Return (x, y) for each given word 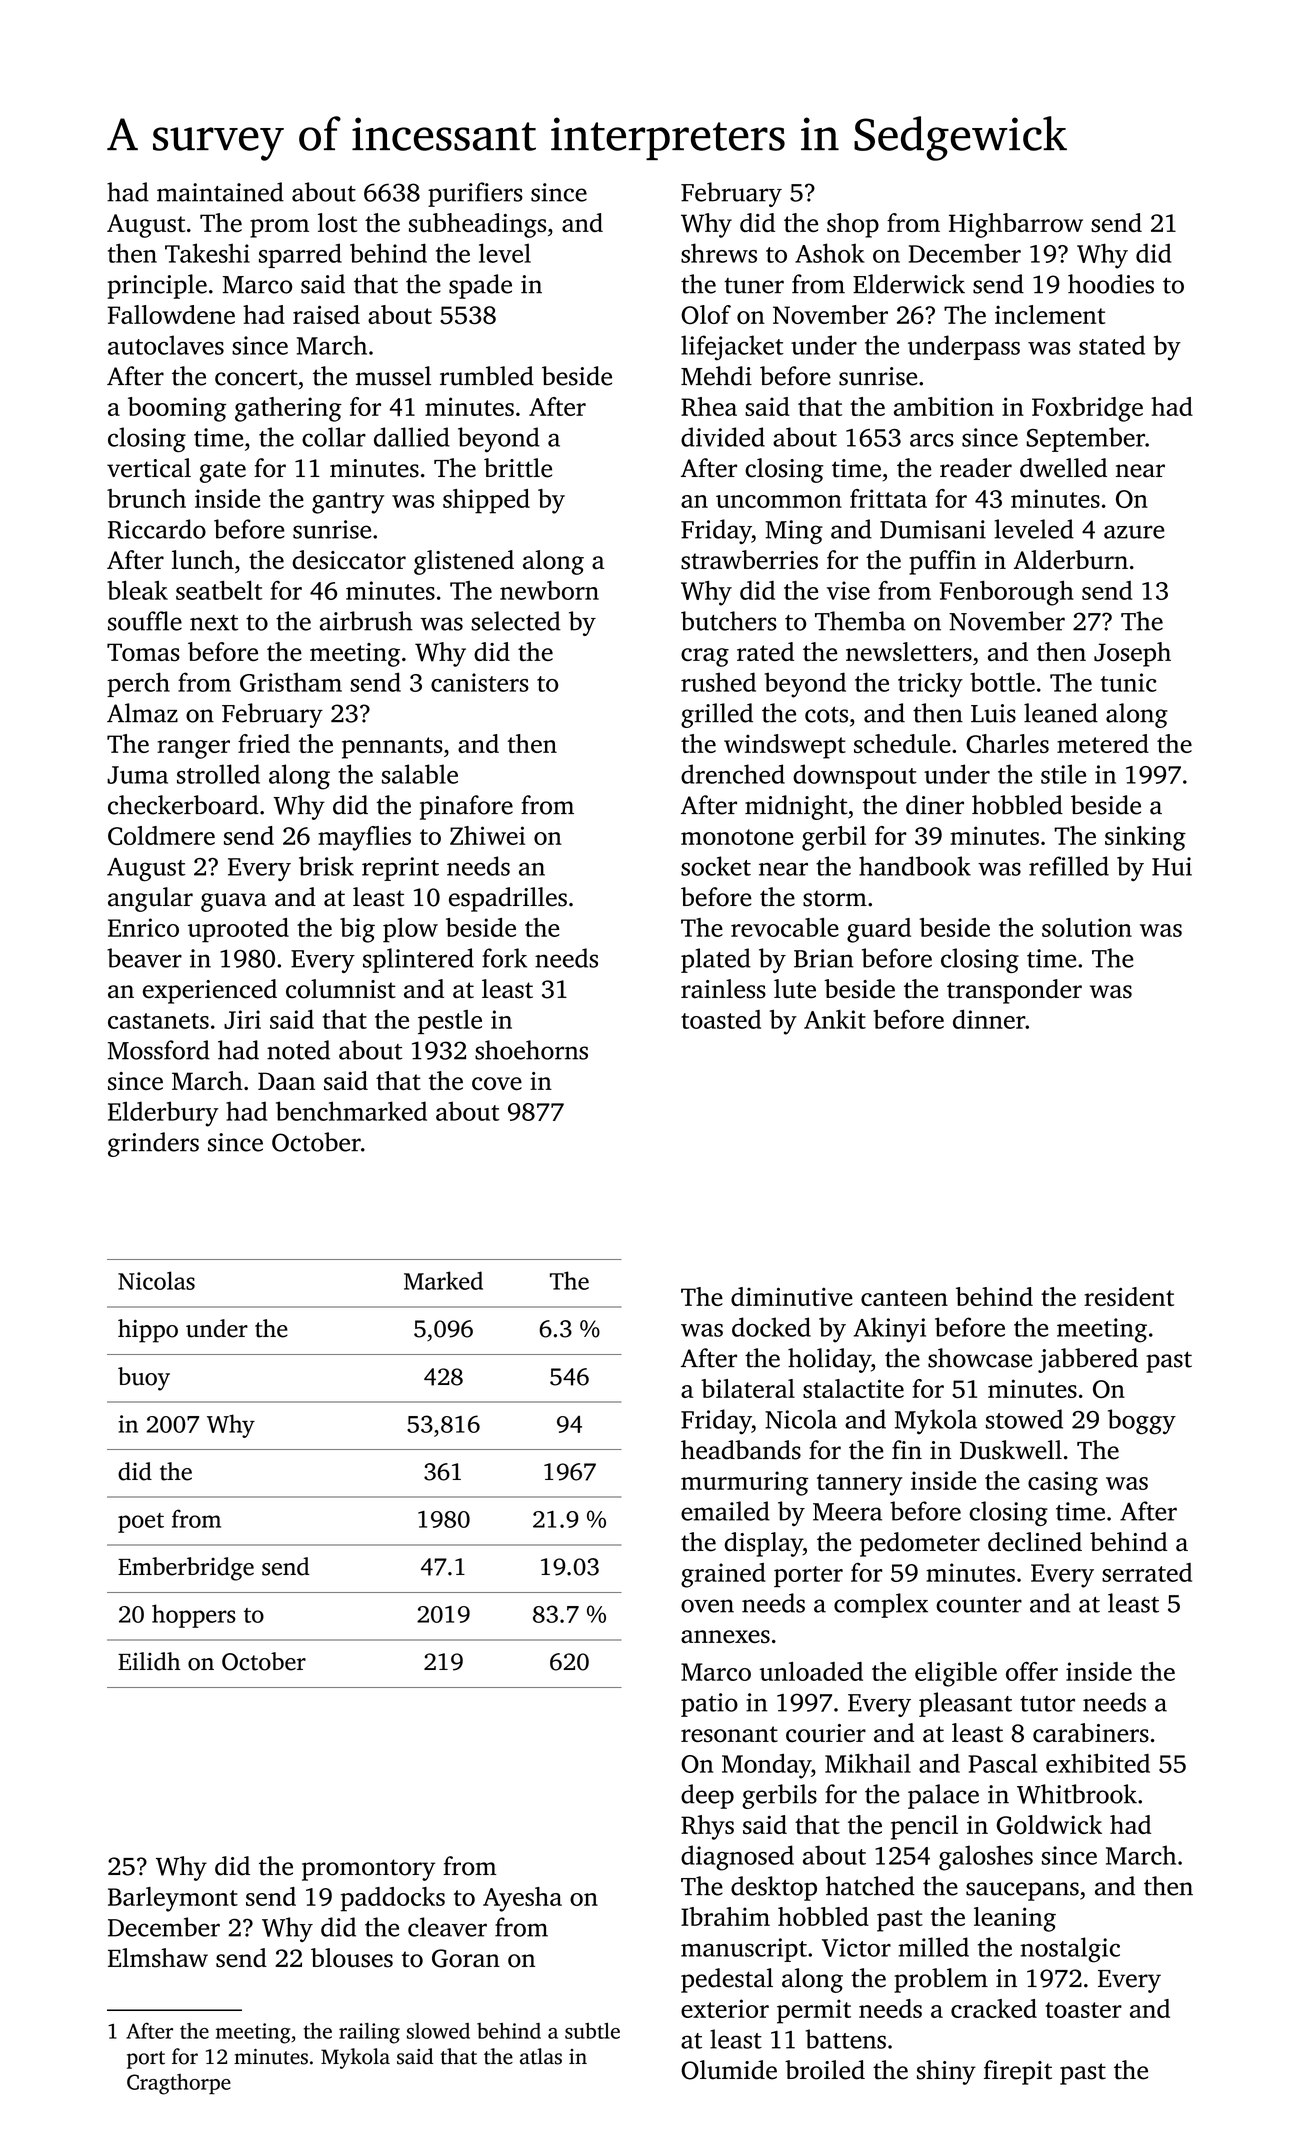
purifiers (475, 194)
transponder (1014, 991)
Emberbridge (186, 1569)
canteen (904, 1298)
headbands (741, 1450)
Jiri (242, 1019)
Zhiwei (487, 835)
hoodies (1111, 284)
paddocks (393, 1899)
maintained (220, 192)
